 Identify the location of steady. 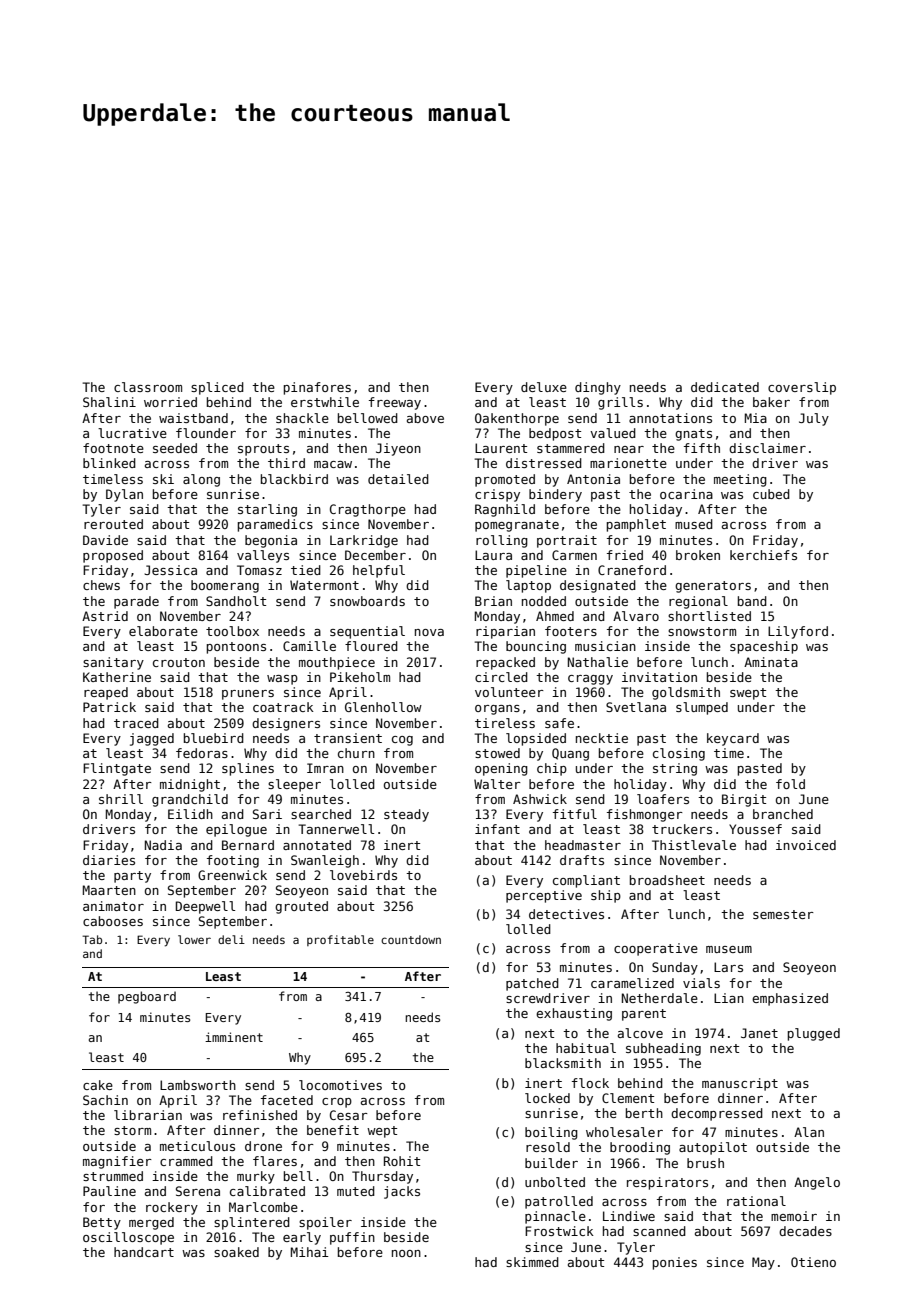
(406, 815).
